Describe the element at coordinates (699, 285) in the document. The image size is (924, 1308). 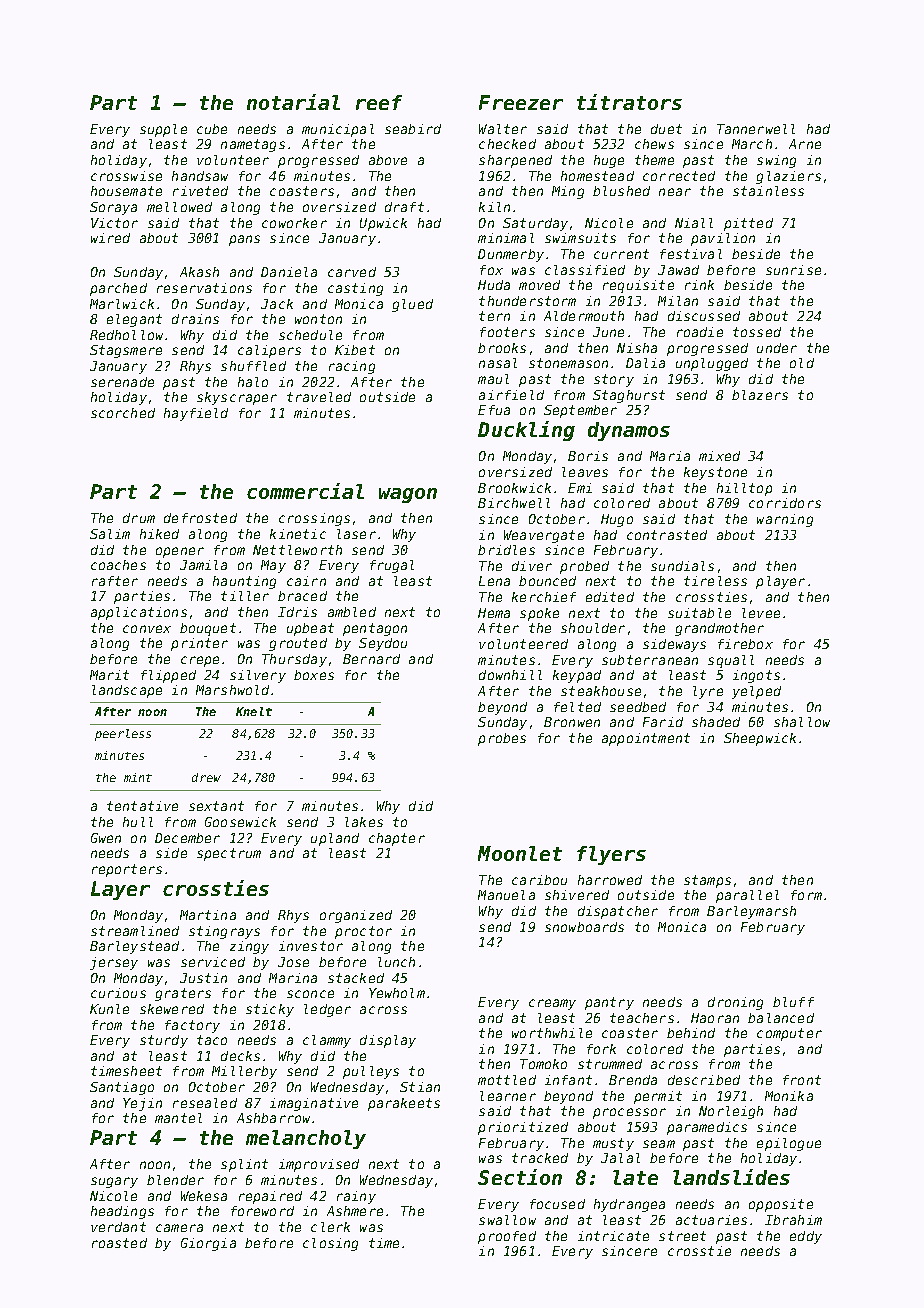
I see `rink` at that location.
